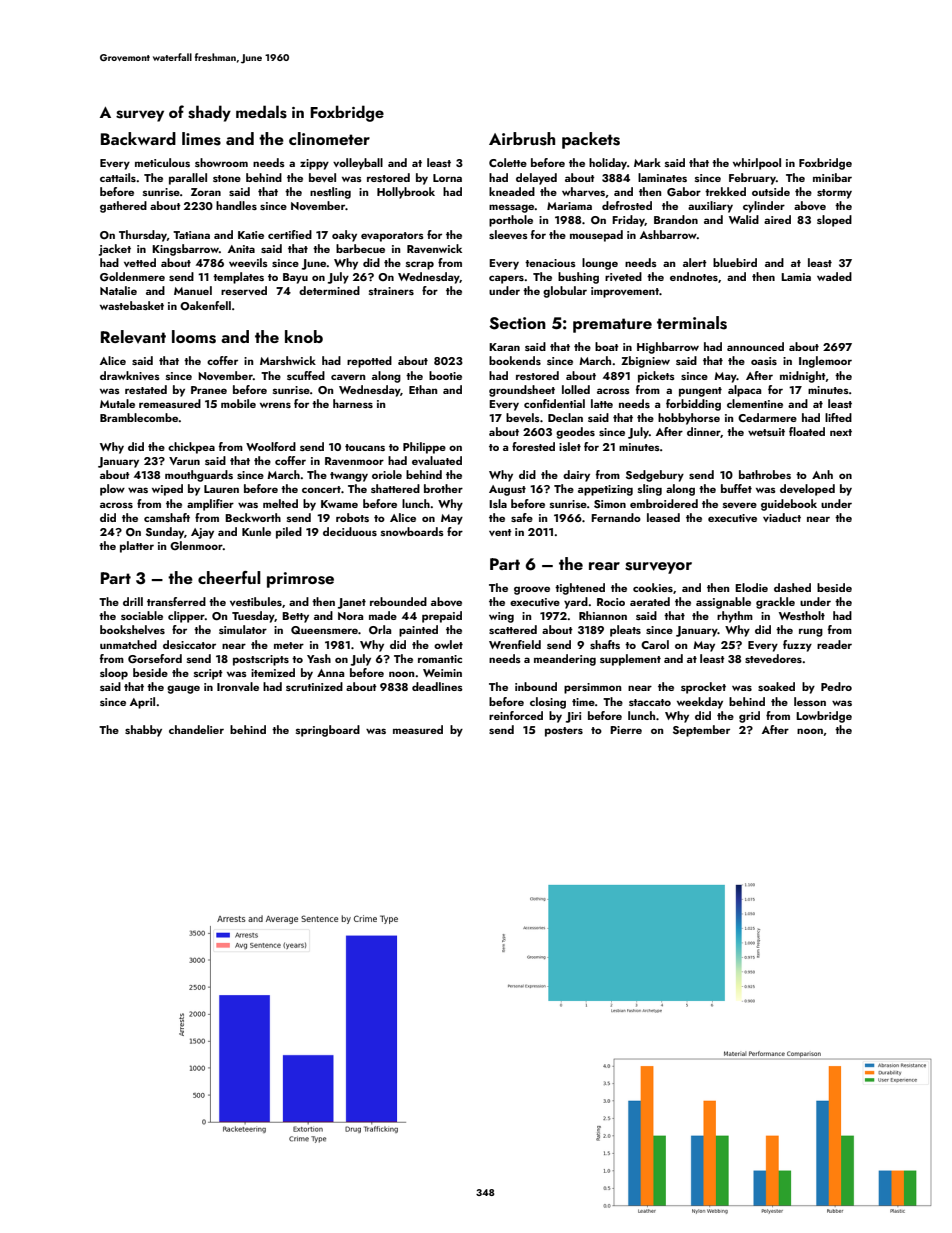 The image size is (952, 1233). What do you see at coordinates (138, 138) in the page?
I see `Backward` at bounding box center [138, 138].
